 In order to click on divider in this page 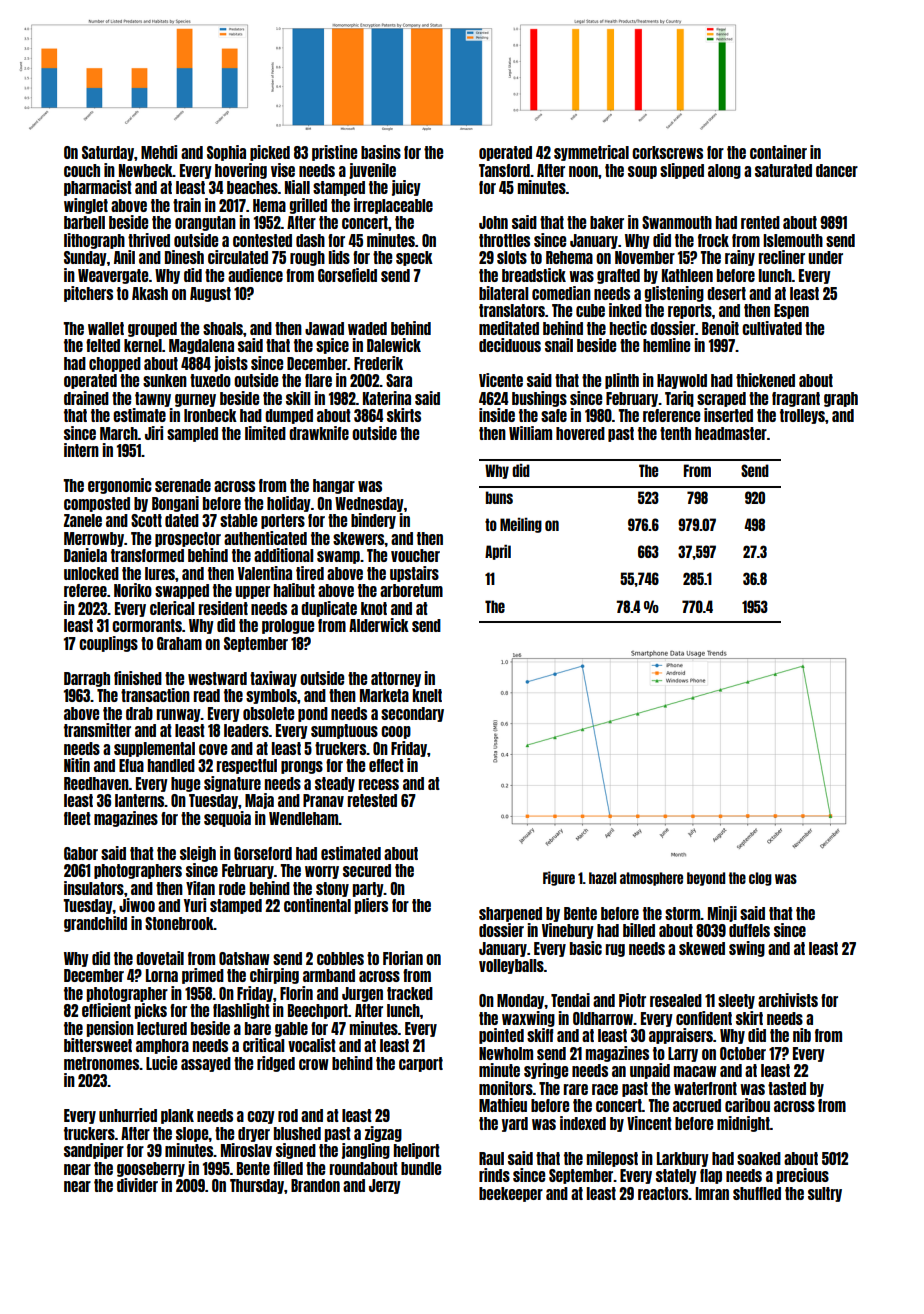, I will do `click(137, 1185)`.
